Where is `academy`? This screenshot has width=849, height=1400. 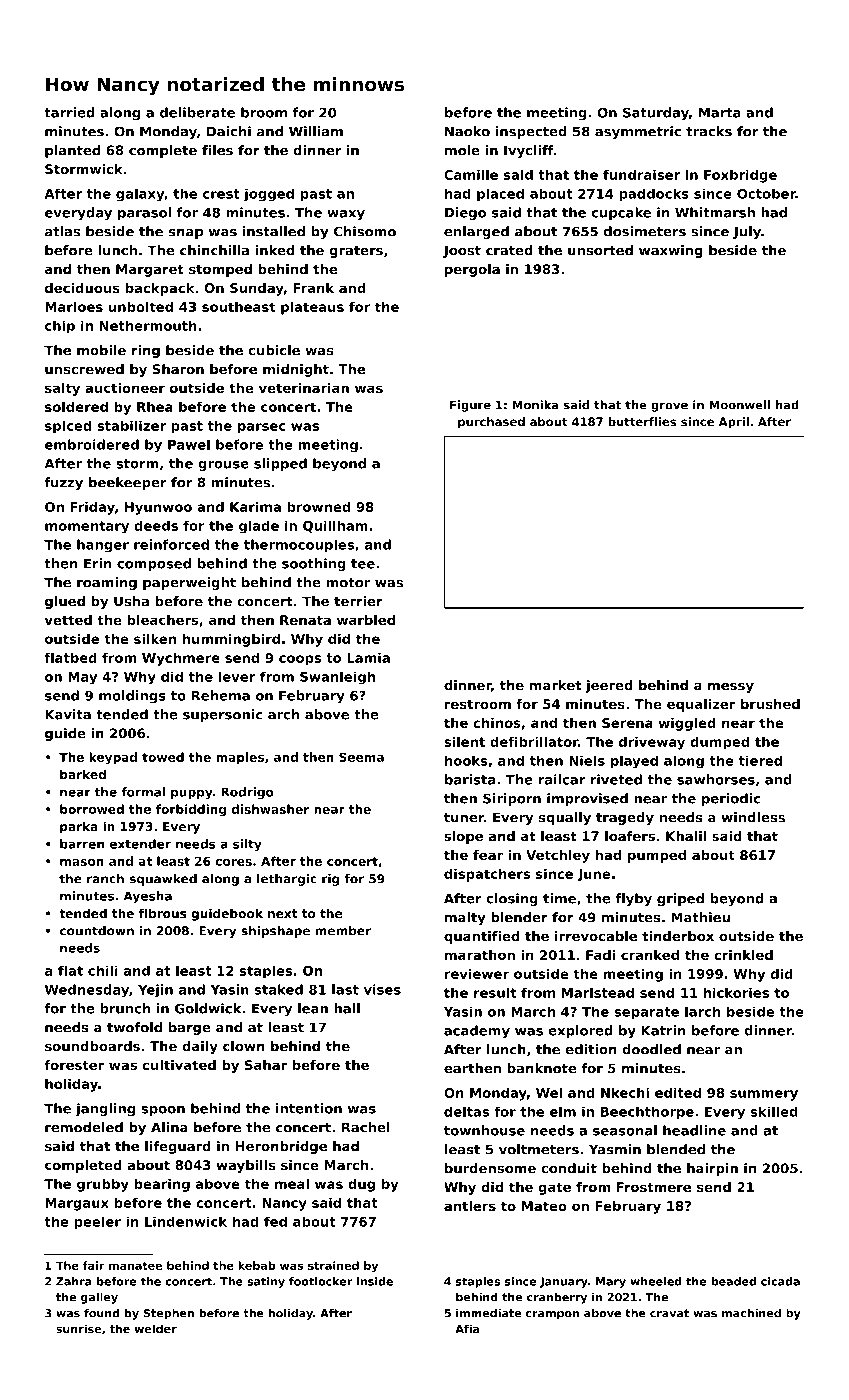
academy is located at coordinates (477, 1032).
